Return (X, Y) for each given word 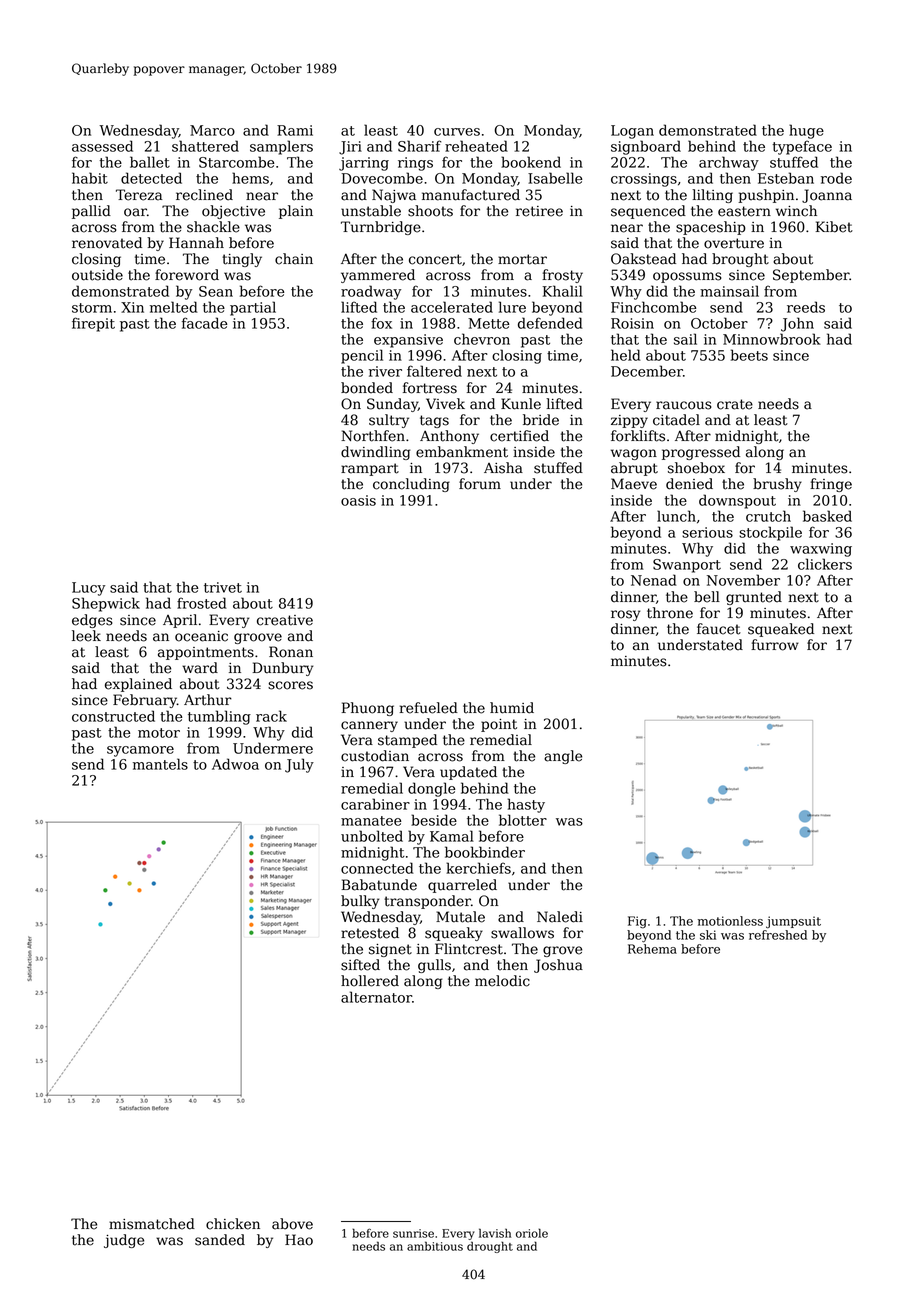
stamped (407, 741)
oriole (532, 1233)
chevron (482, 339)
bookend (531, 162)
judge (124, 1241)
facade (204, 323)
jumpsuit (793, 922)
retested (370, 933)
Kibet (834, 227)
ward (200, 668)
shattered (205, 146)
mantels (160, 764)
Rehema (652, 949)
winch (796, 211)
